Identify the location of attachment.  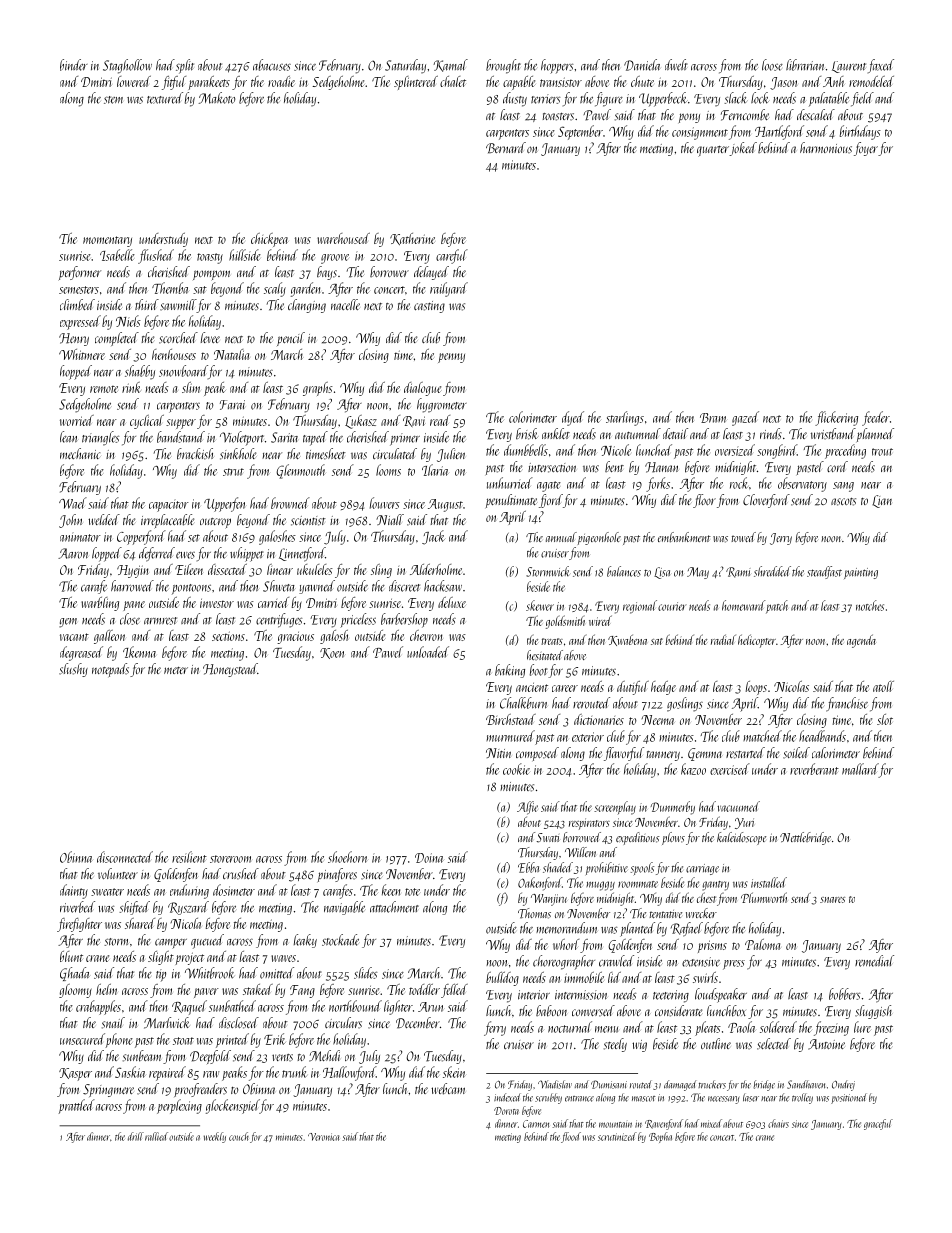
(394, 907).
